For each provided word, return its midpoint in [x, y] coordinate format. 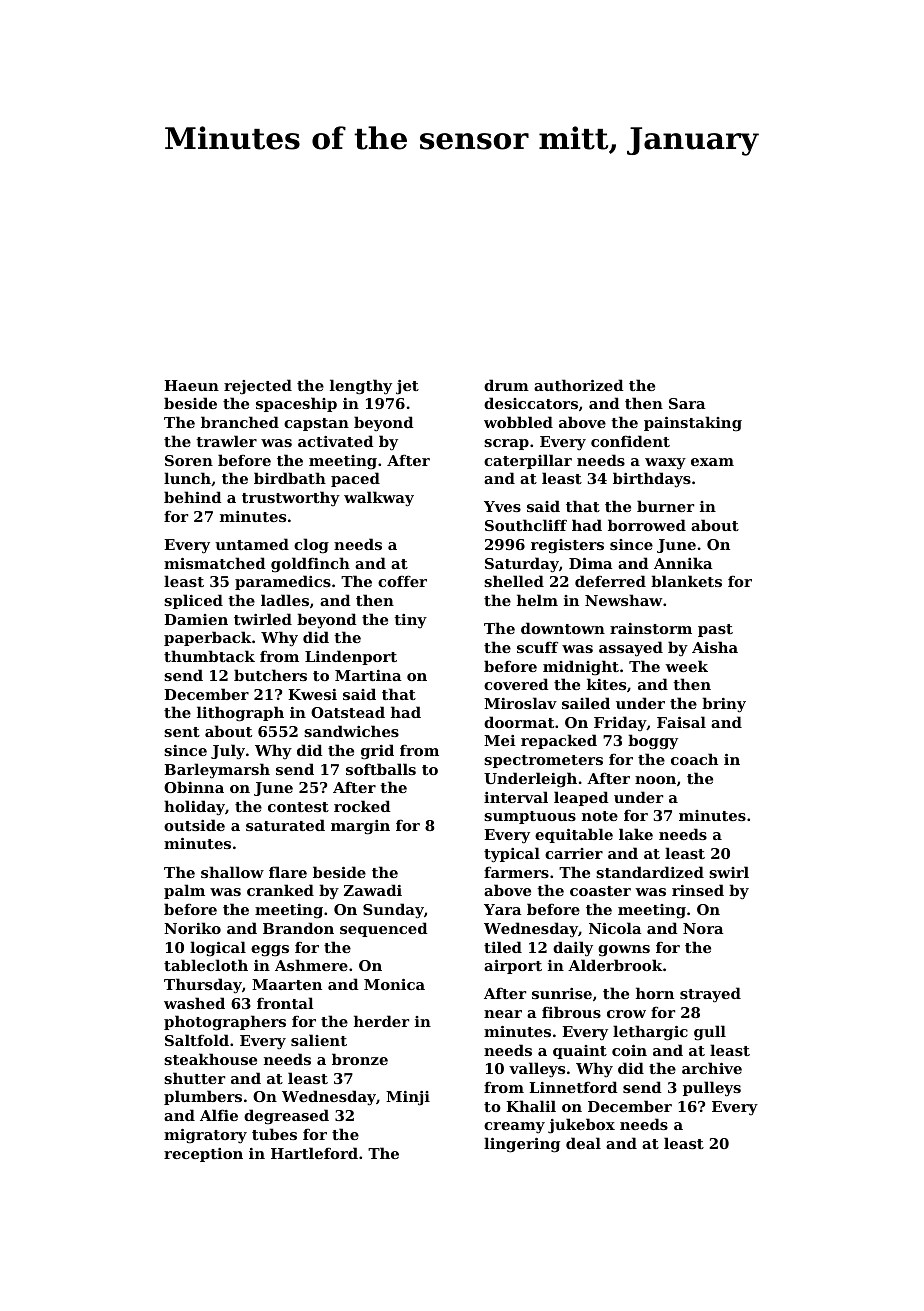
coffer [402, 581]
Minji [408, 1098]
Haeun [191, 385]
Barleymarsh [217, 771]
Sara [687, 403]
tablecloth [206, 965]
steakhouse [210, 1059]
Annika [683, 563]
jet [407, 387]
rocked [362, 806]
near [503, 1014]
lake [636, 834]
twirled [263, 619]
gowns [624, 951]
